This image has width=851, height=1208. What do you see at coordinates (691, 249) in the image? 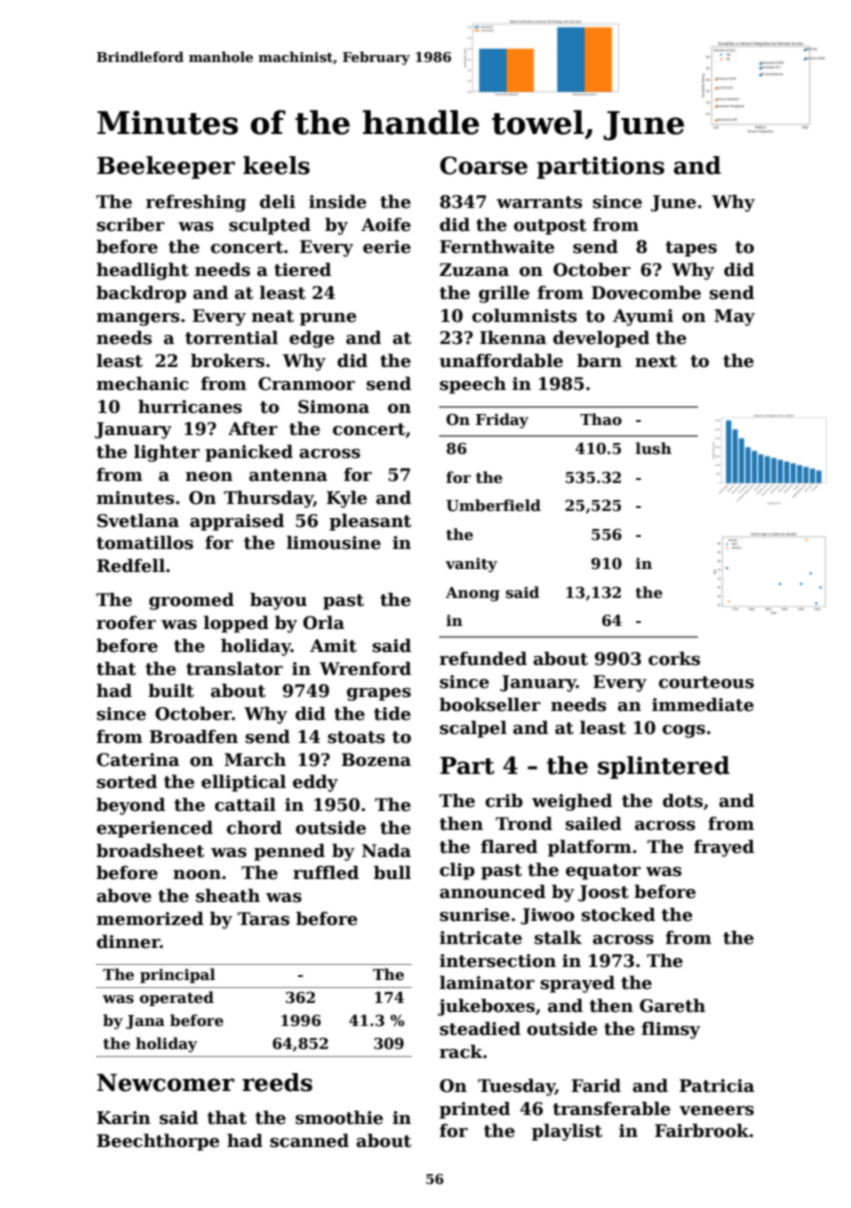
I see `tapes` at bounding box center [691, 249].
